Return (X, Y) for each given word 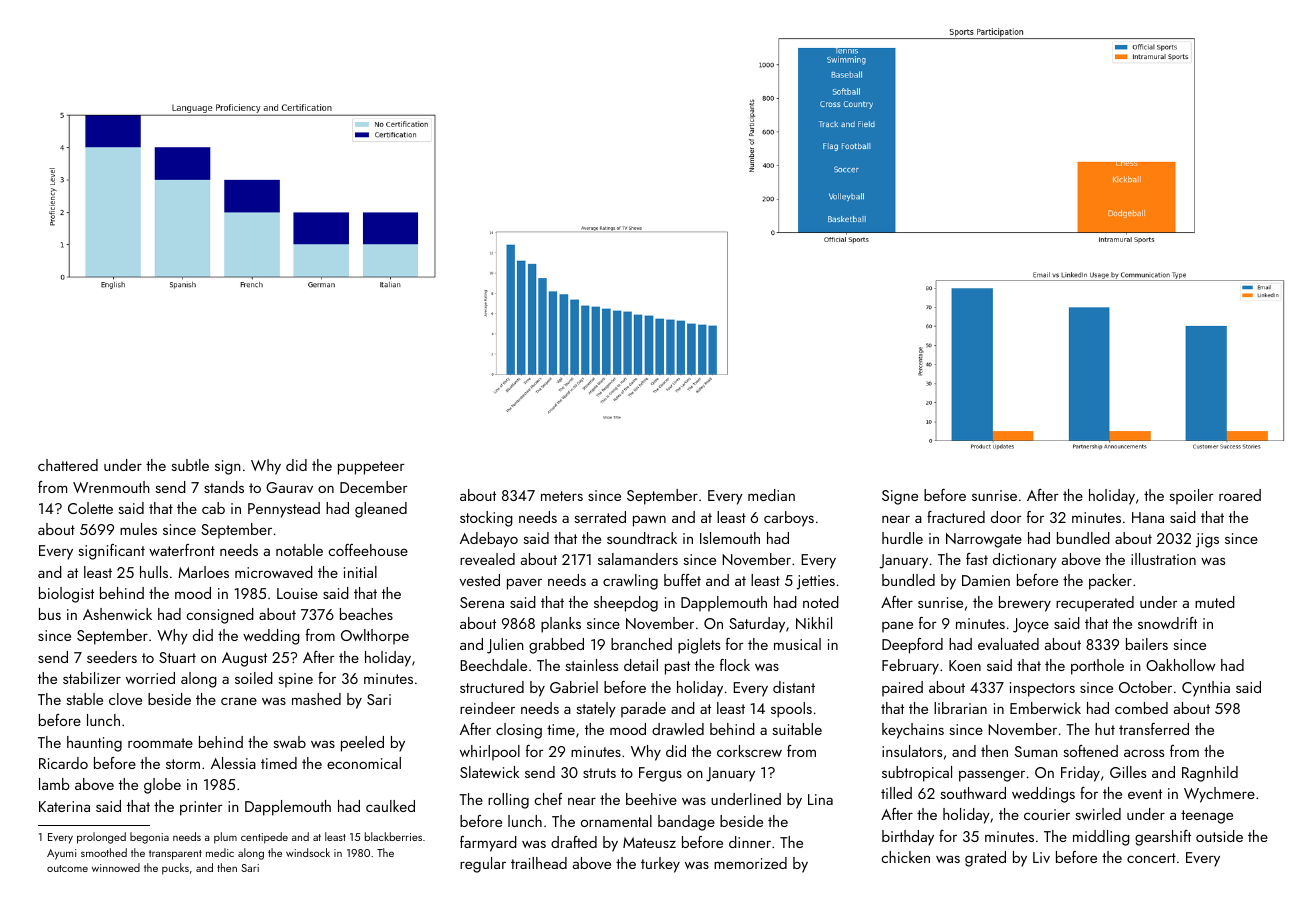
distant (794, 687)
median (771, 495)
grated (985, 859)
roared (1240, 495)
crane (239, 701)
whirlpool (490, 753)
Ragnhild (1210, 774)
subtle (190, 465)
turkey (660, 865)
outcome (67, 868)
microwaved (274, 572)
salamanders (638, 559)
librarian (960, 708)
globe (162, 786)
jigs (1207, 540)
